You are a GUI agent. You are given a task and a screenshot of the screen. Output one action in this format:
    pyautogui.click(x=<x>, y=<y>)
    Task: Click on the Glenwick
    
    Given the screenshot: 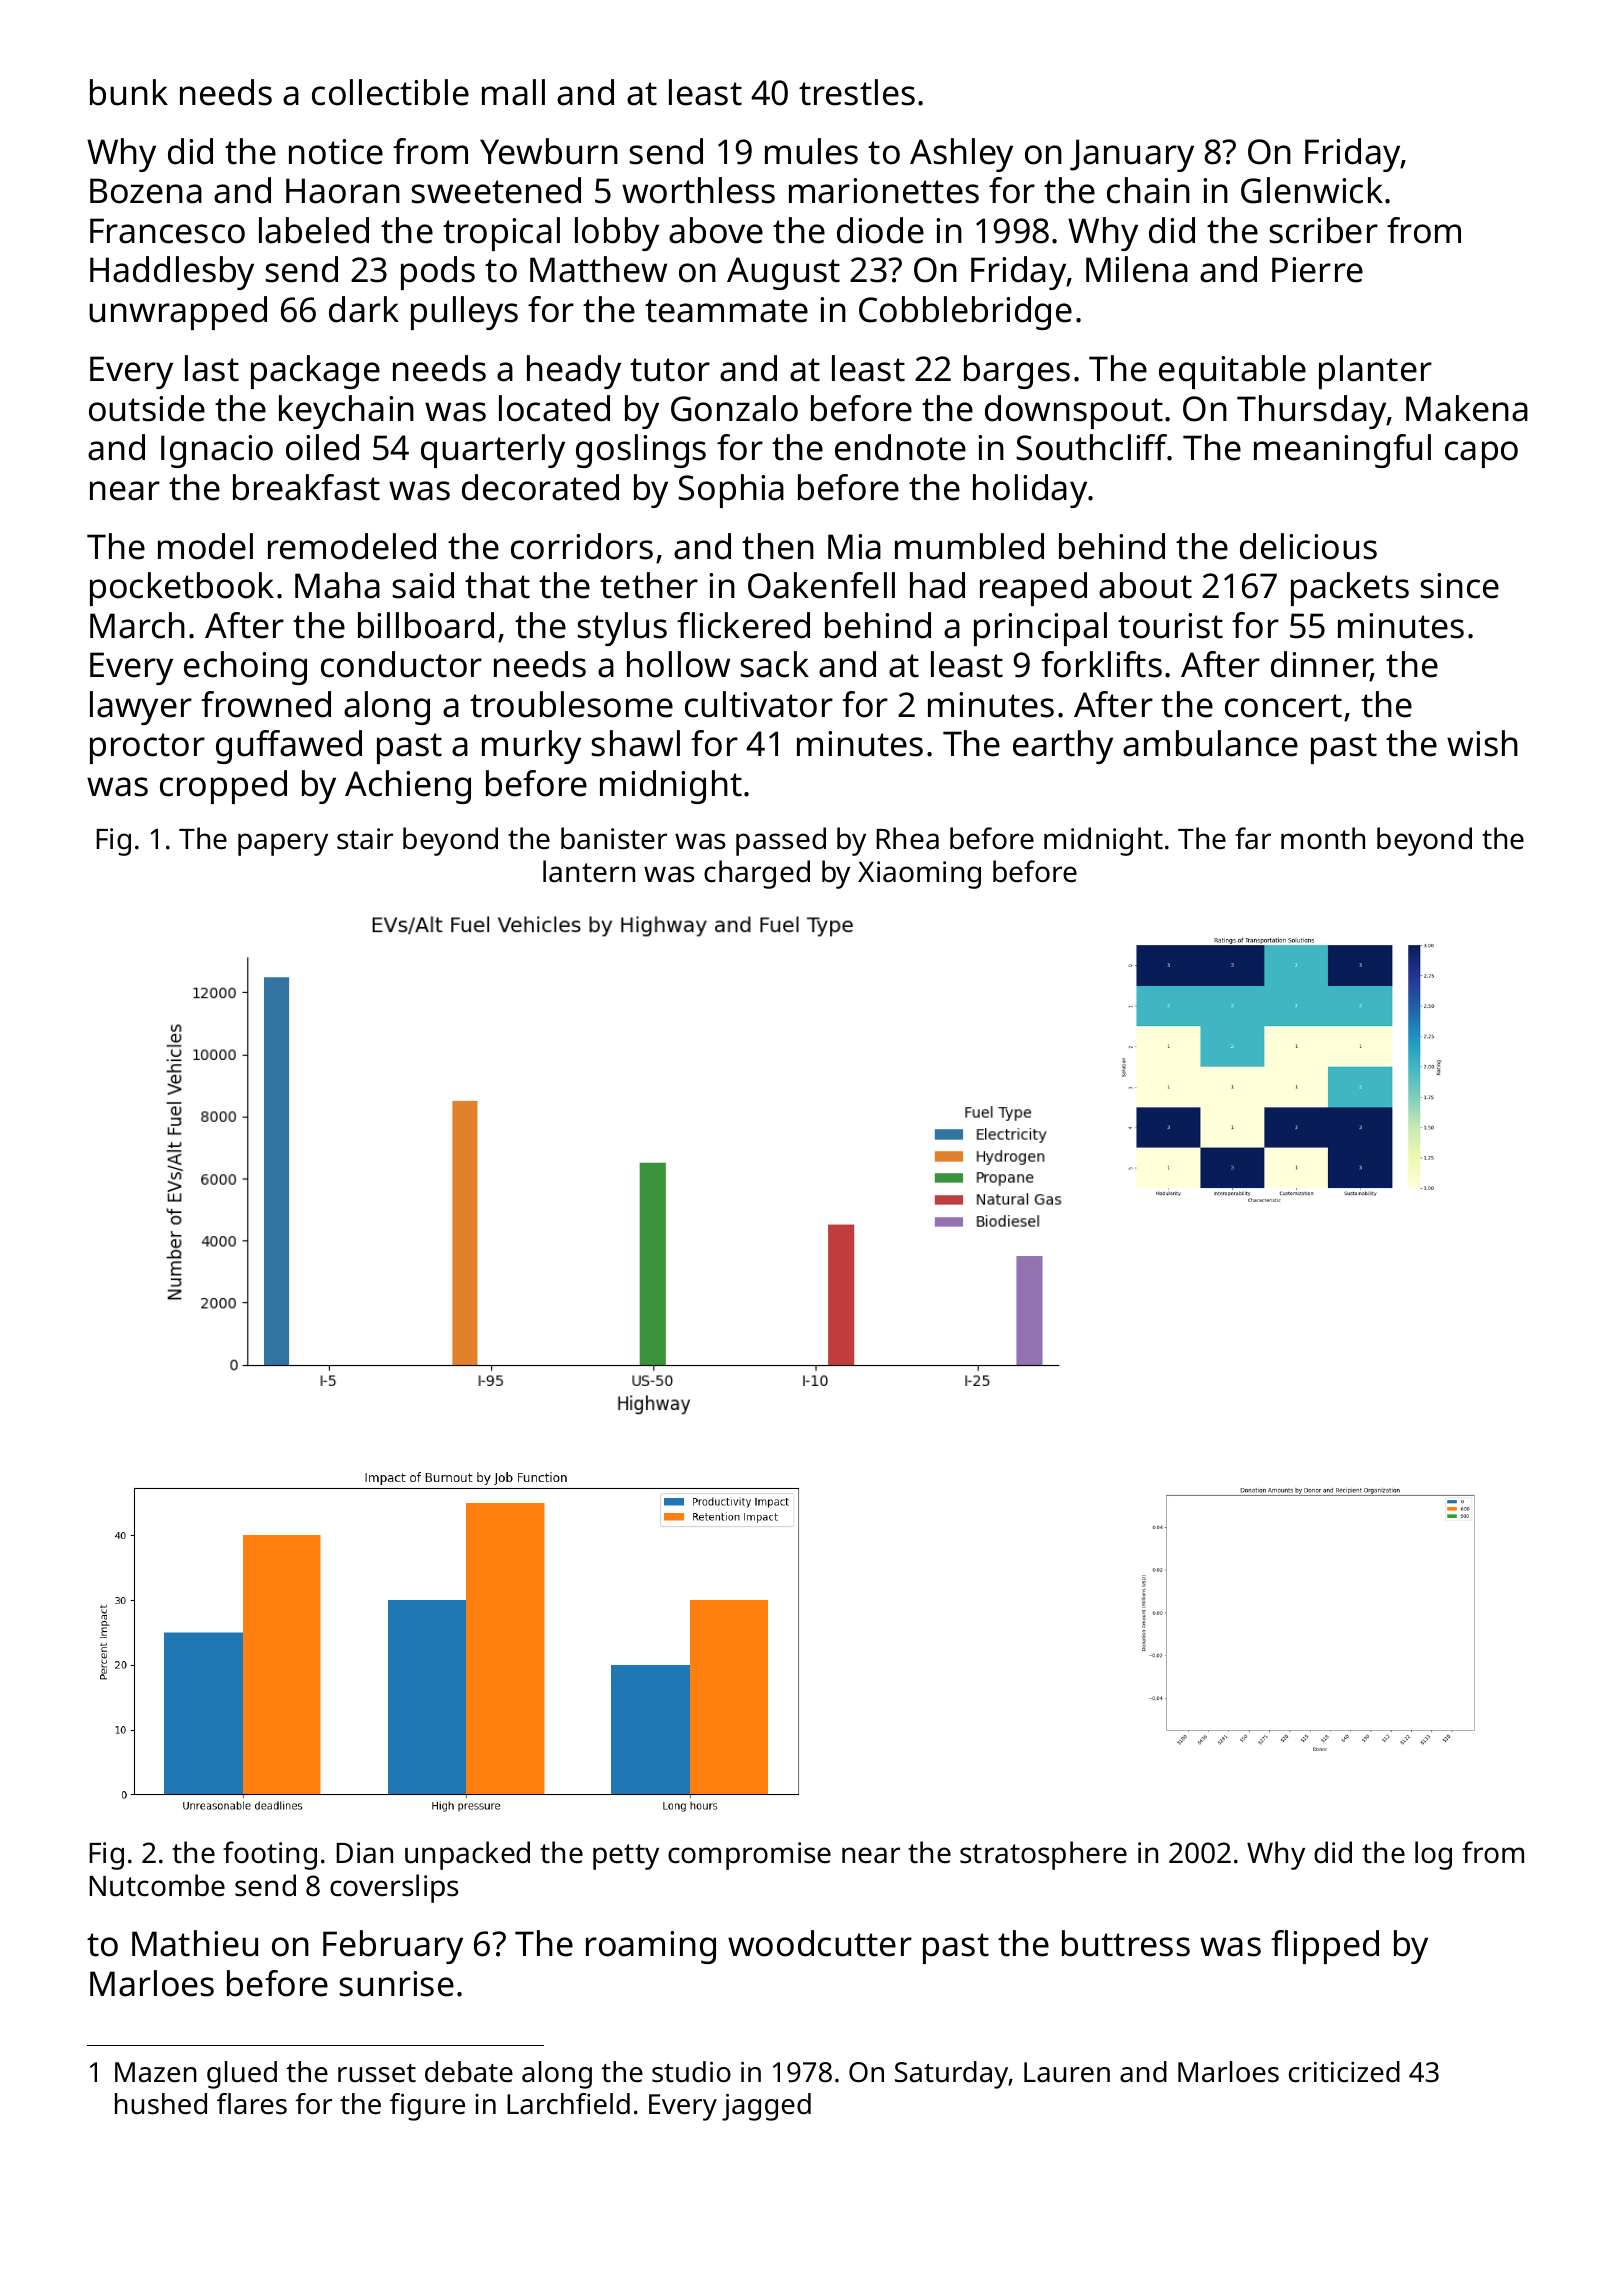 What is the action you would take?
    pyautogui.click(x=1312, y=190)
